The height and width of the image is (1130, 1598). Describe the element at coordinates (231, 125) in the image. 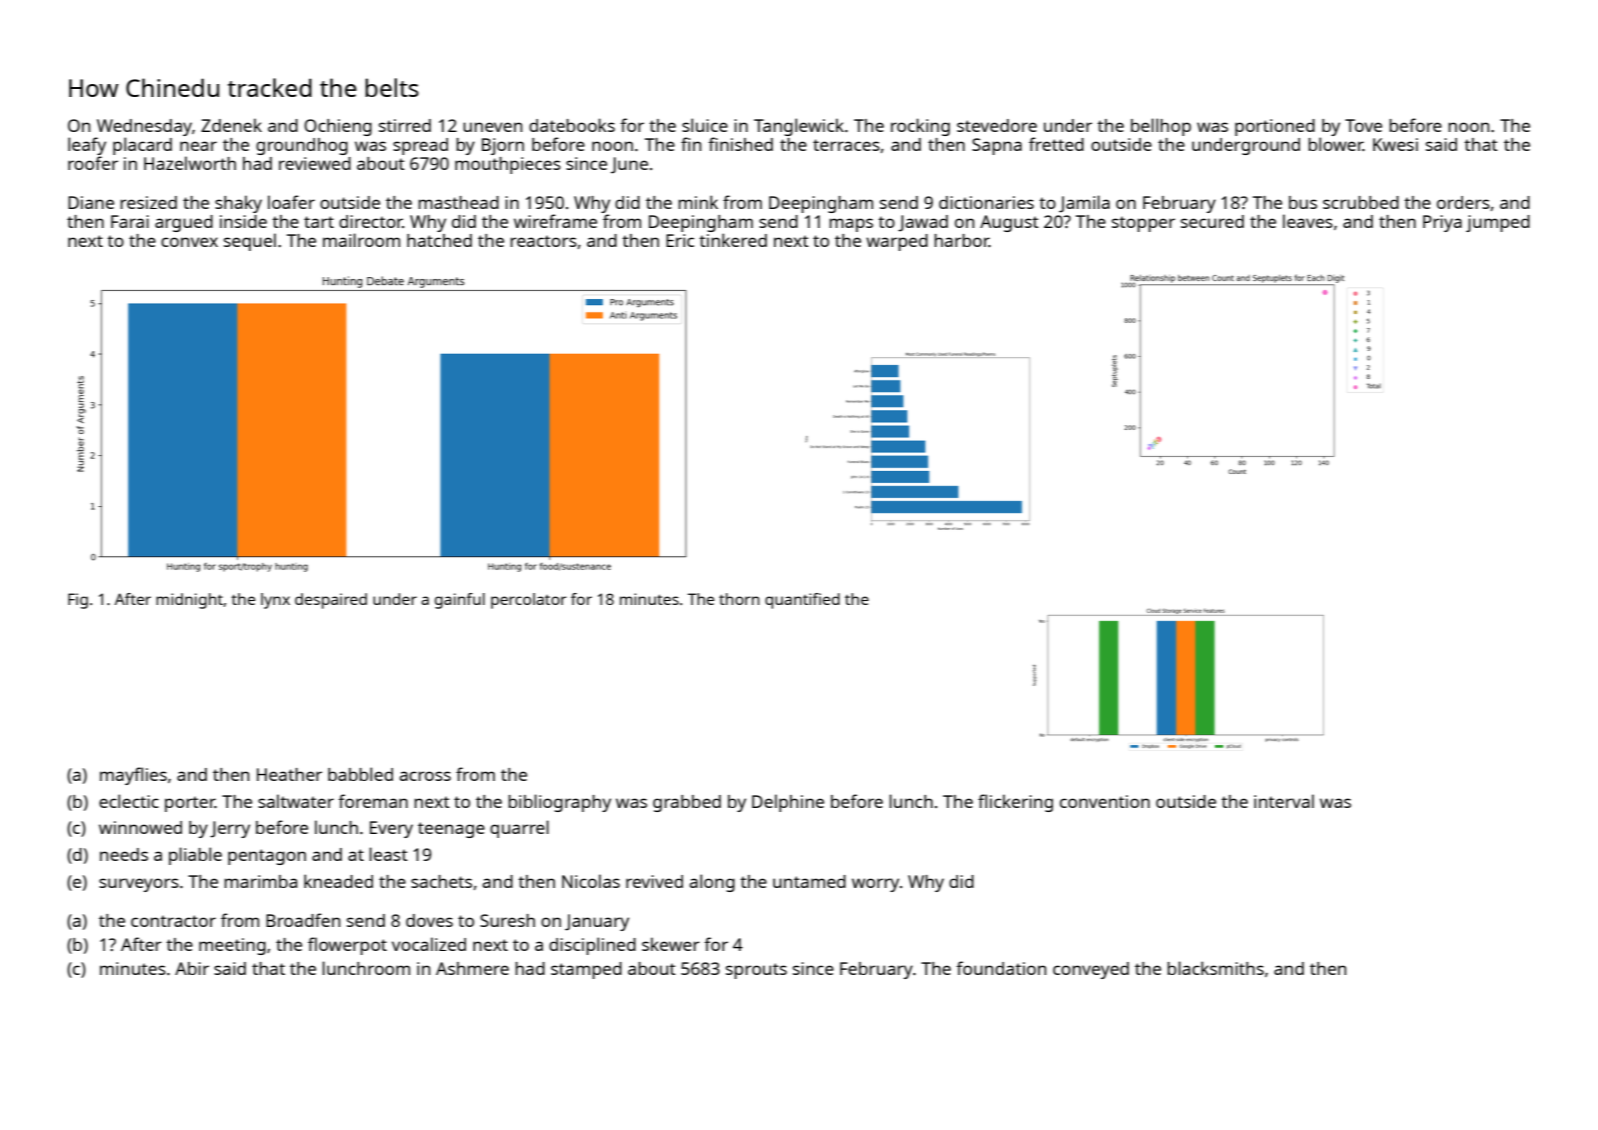

I see `Zdenek` at that location.
